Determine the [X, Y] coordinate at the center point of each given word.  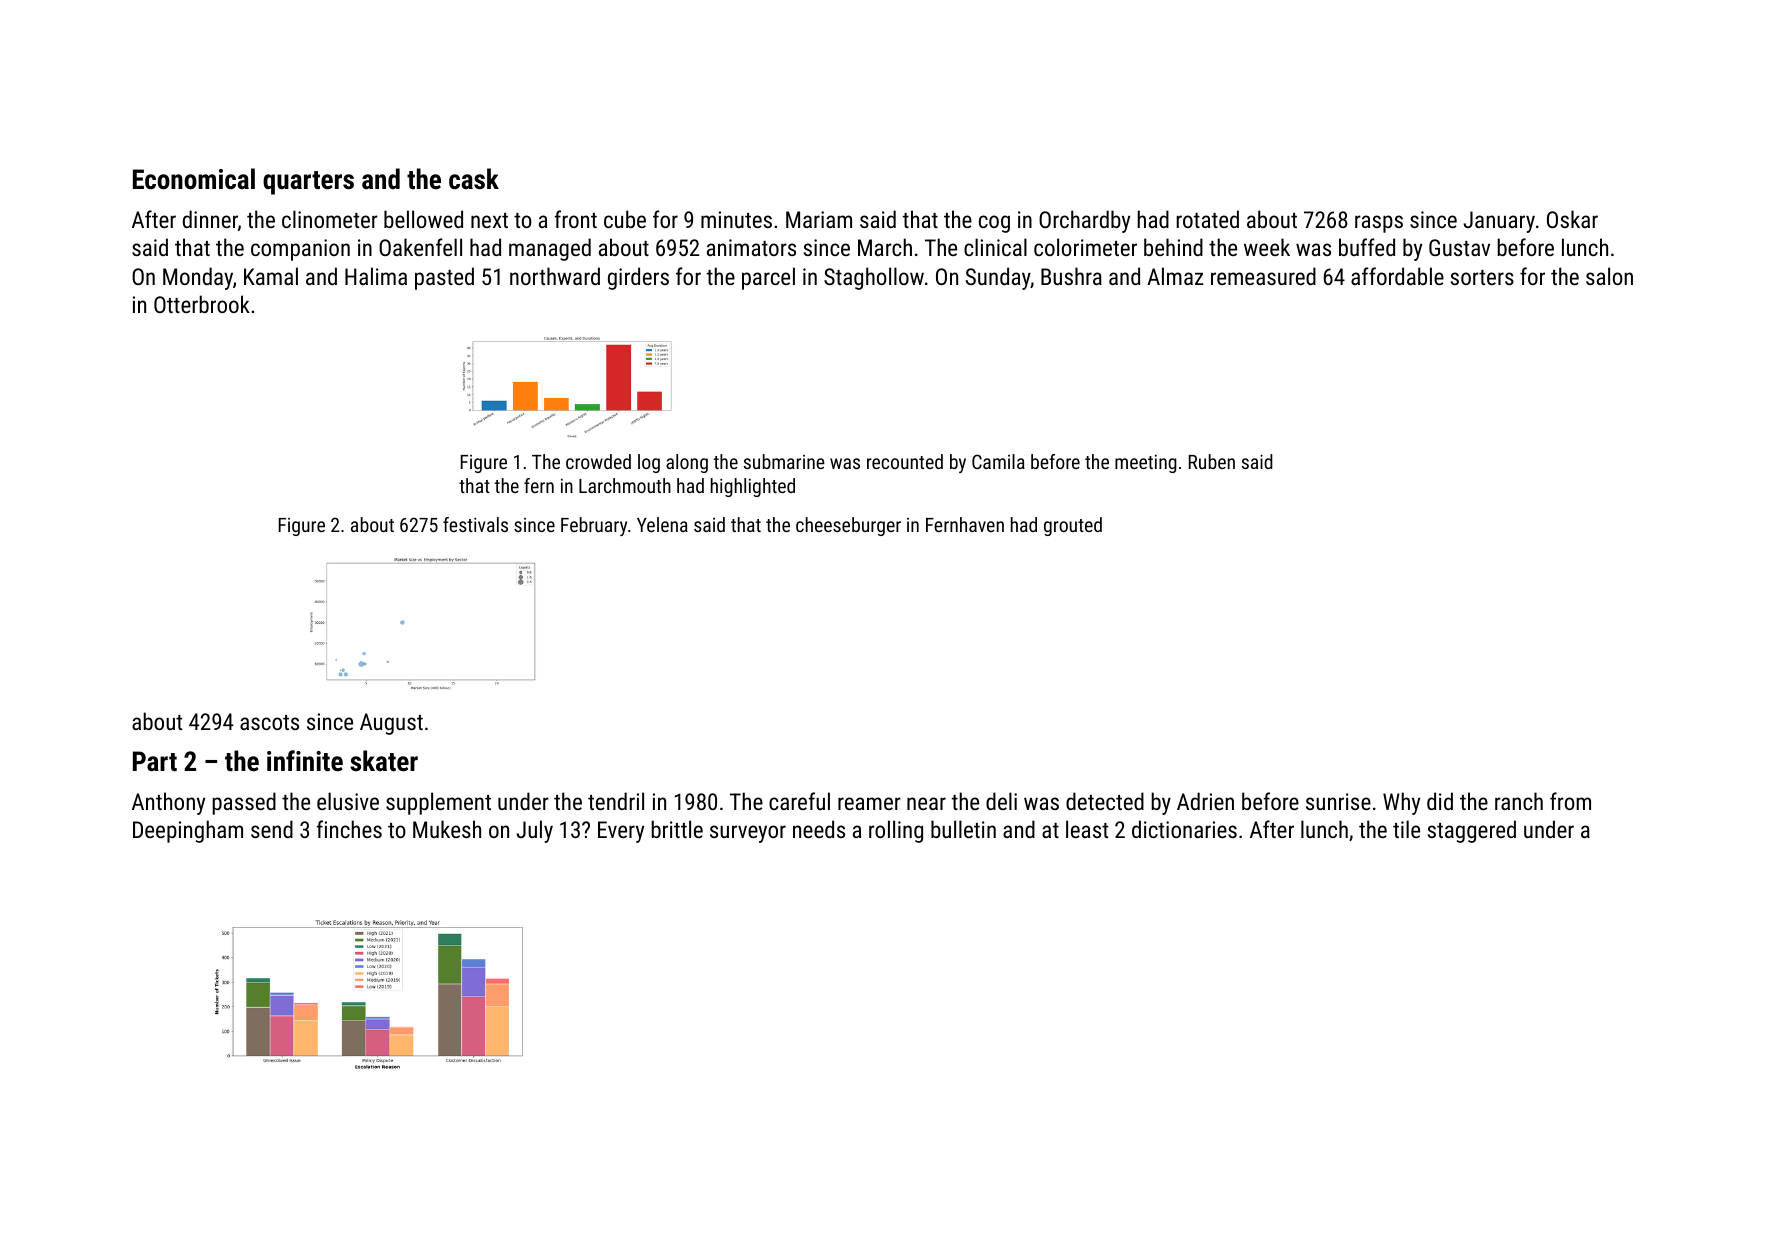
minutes [736, 219]
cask [474, 179]
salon [1609, 276]
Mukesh [447, 829]
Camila [998, 461]
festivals [475, 524]
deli [1001, 801]
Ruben [1212, 461]
